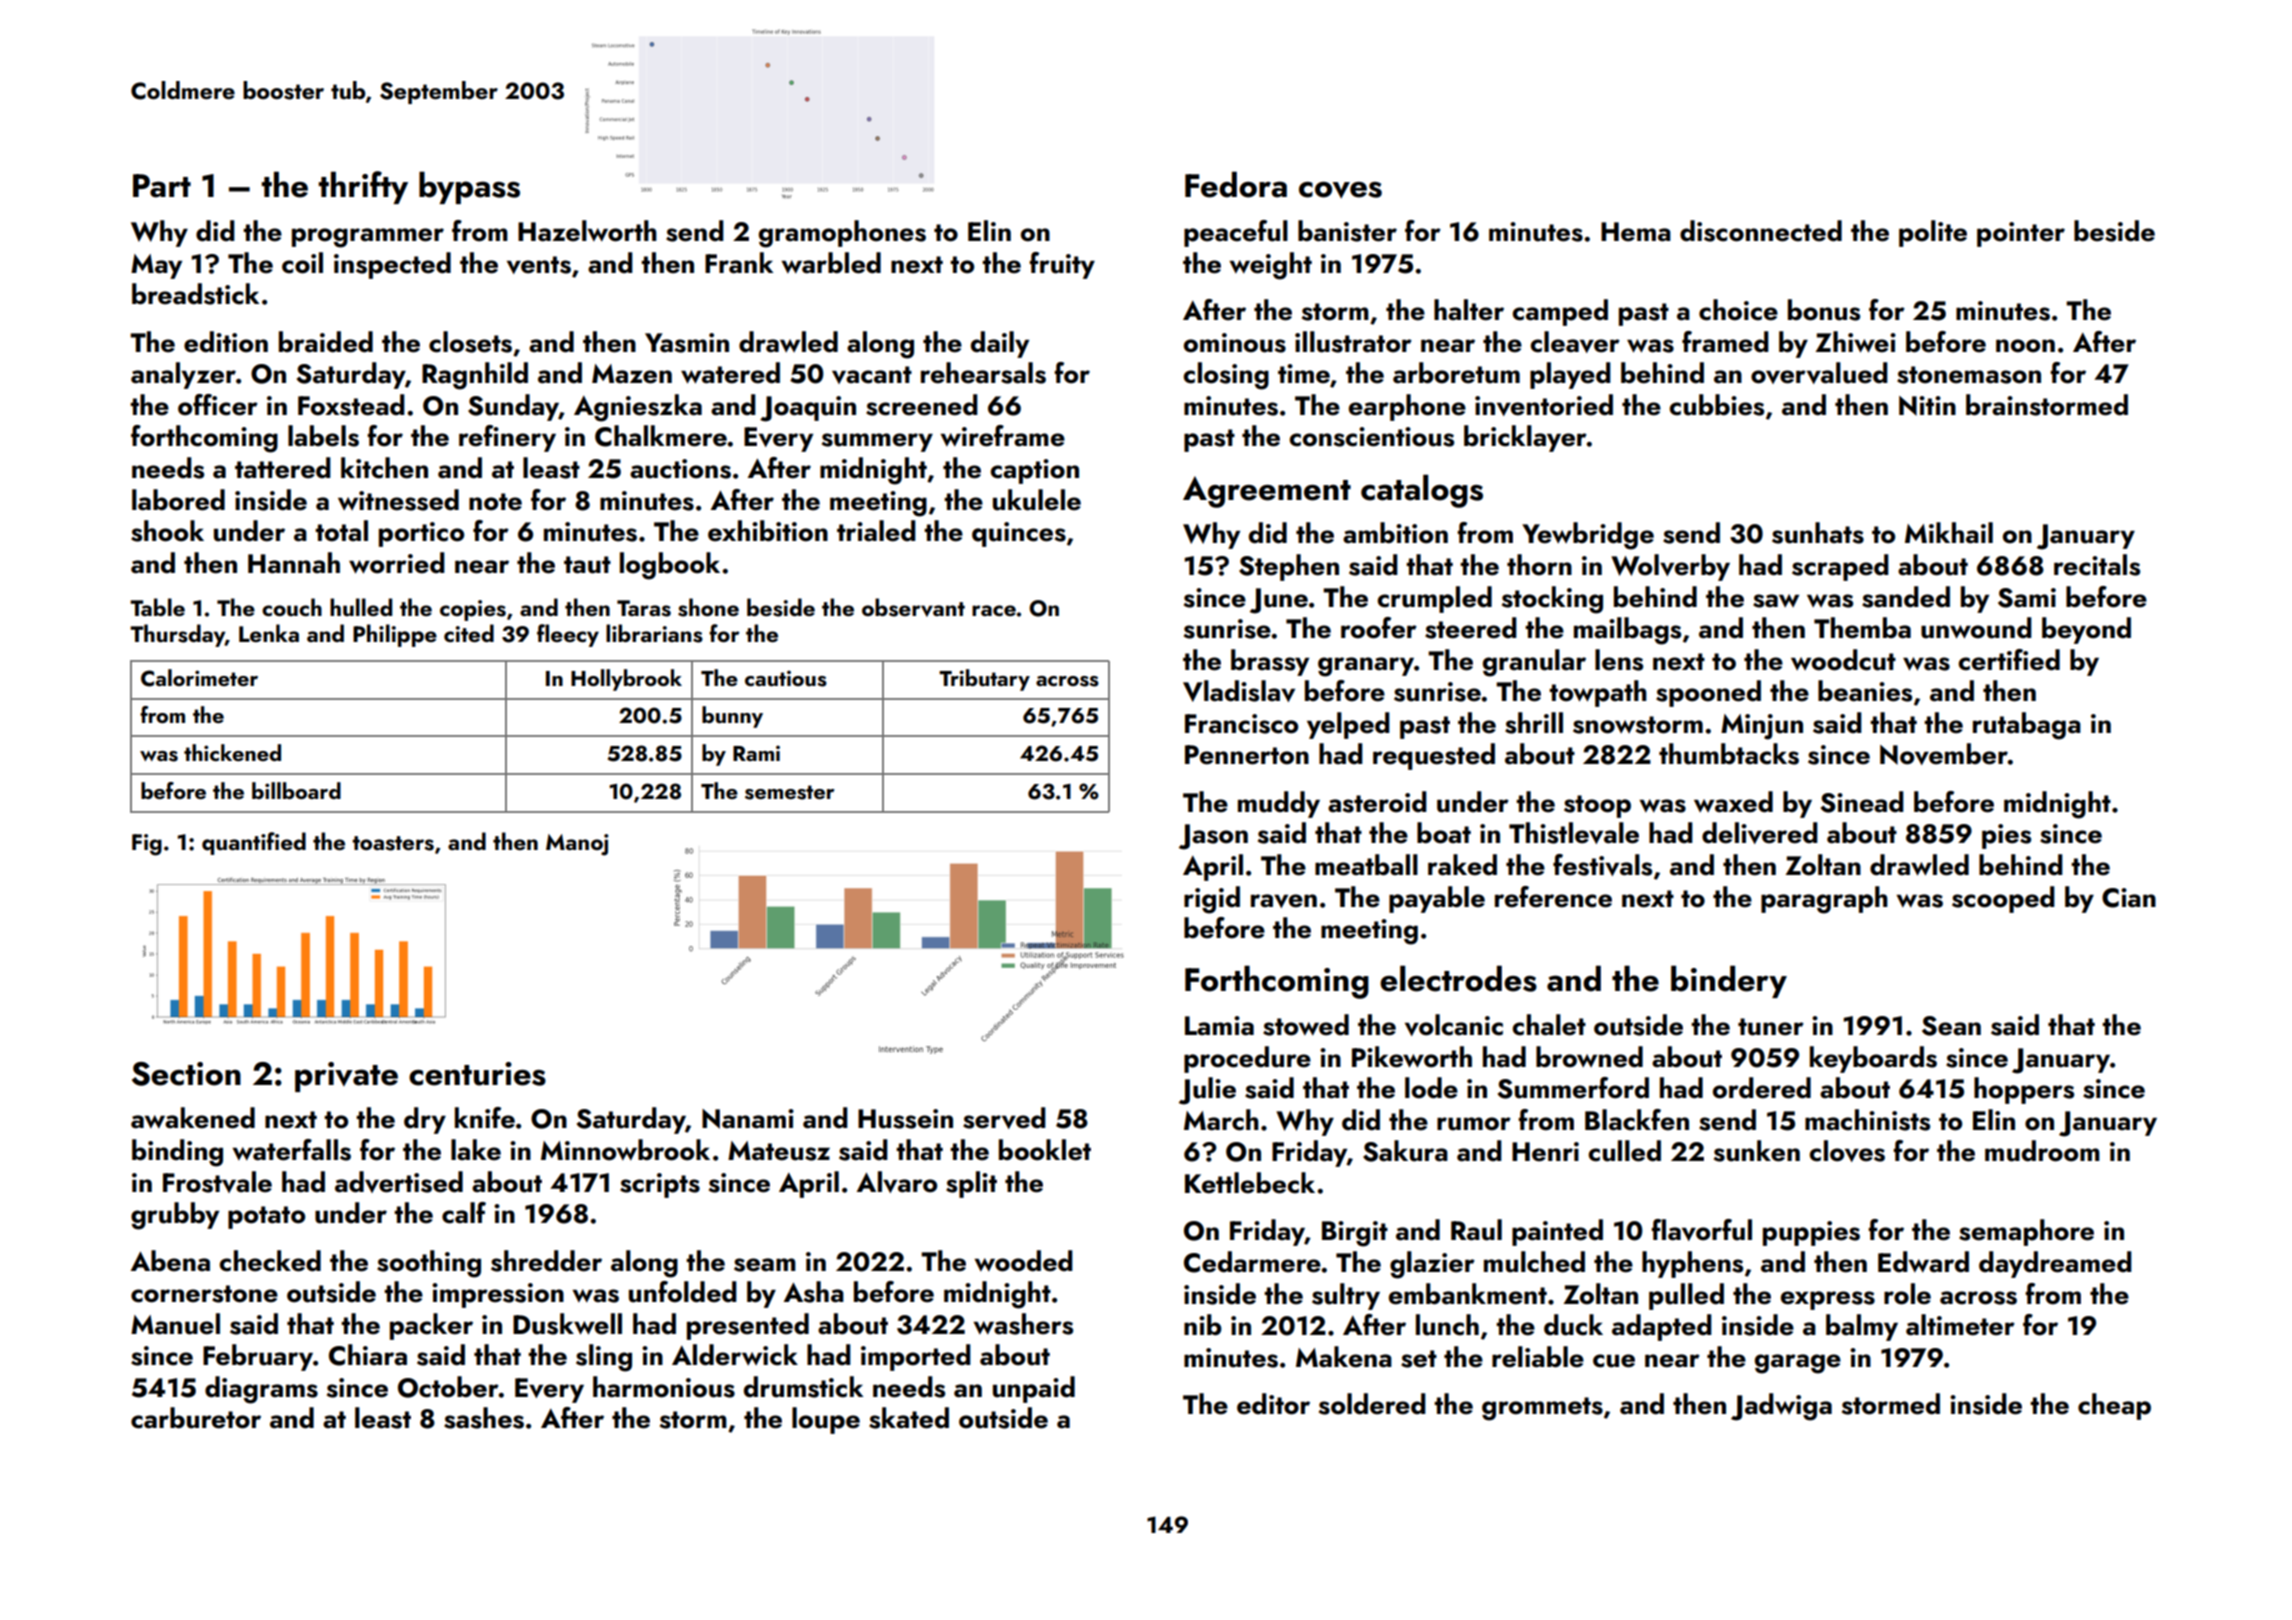  Describe the element at coordinates (1588, 536) in the screenshot. I see `Yewbridge` at that location.
